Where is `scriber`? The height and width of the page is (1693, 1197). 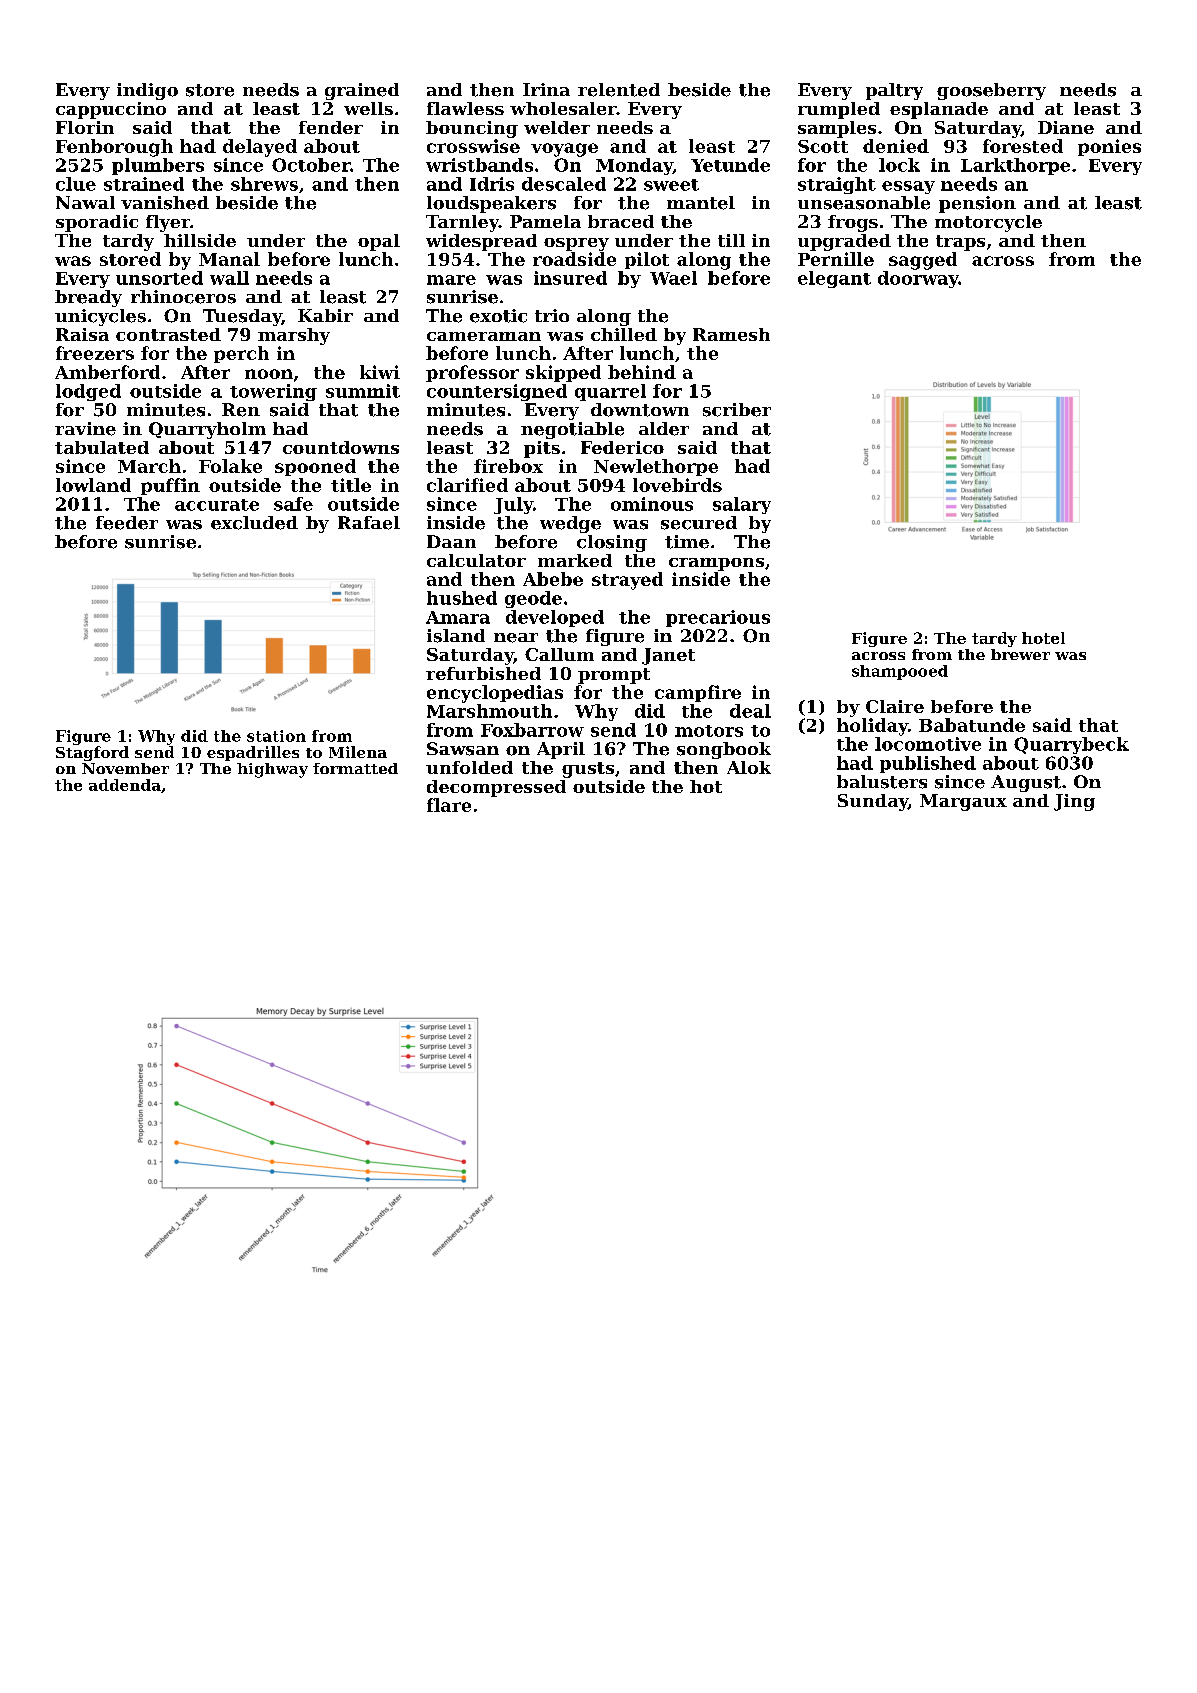 scriber is located at coordinates (737, 410).
